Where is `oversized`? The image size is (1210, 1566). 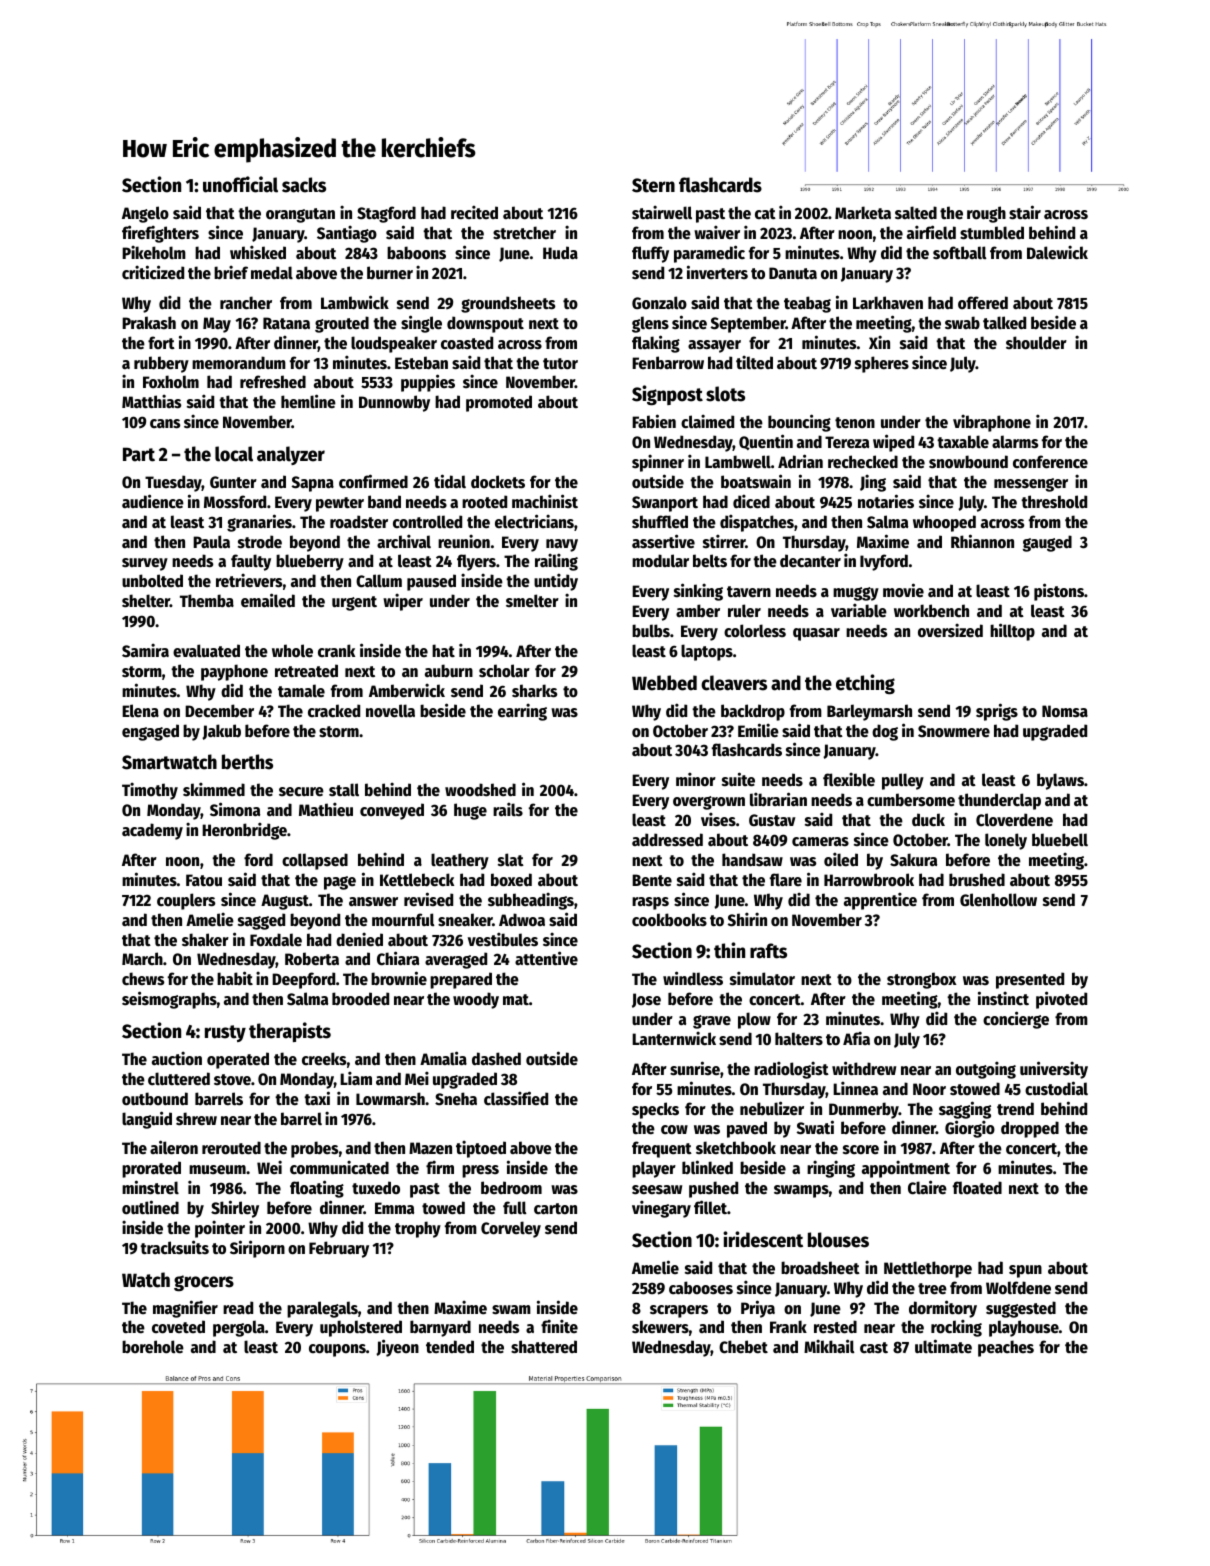 oversized is located at coordinates (950, 630).
